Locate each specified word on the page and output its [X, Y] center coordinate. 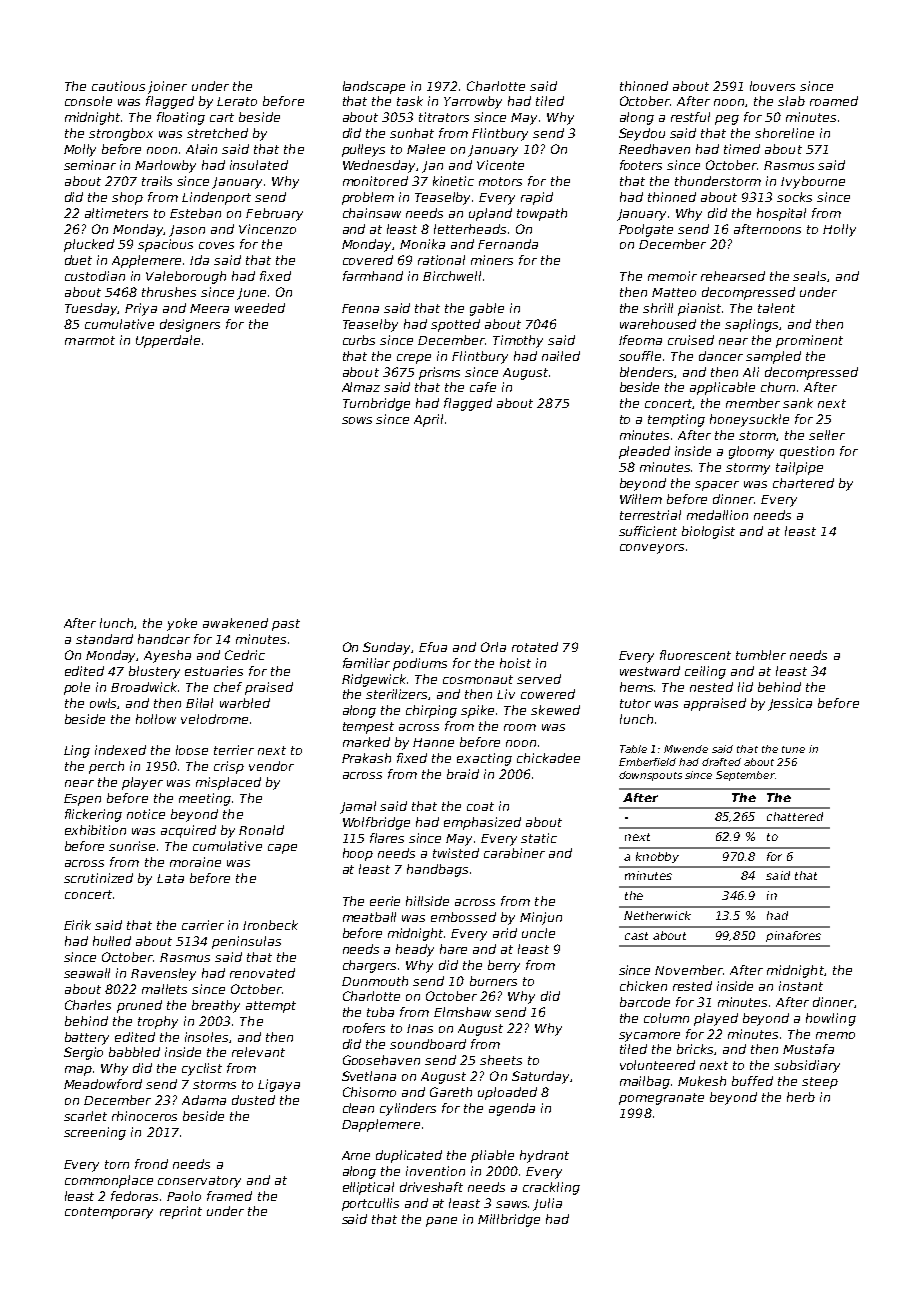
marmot [90, 340]
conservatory [199, 1182]
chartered [803, 483]
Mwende [686, 749]
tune [793, 749]
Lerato [237, 101]
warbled [245, 703]
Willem [641, 499]
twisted [456, 853]
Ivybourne [813, 182]
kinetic [453, 181]
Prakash [366, 758]
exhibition [95, 830]
